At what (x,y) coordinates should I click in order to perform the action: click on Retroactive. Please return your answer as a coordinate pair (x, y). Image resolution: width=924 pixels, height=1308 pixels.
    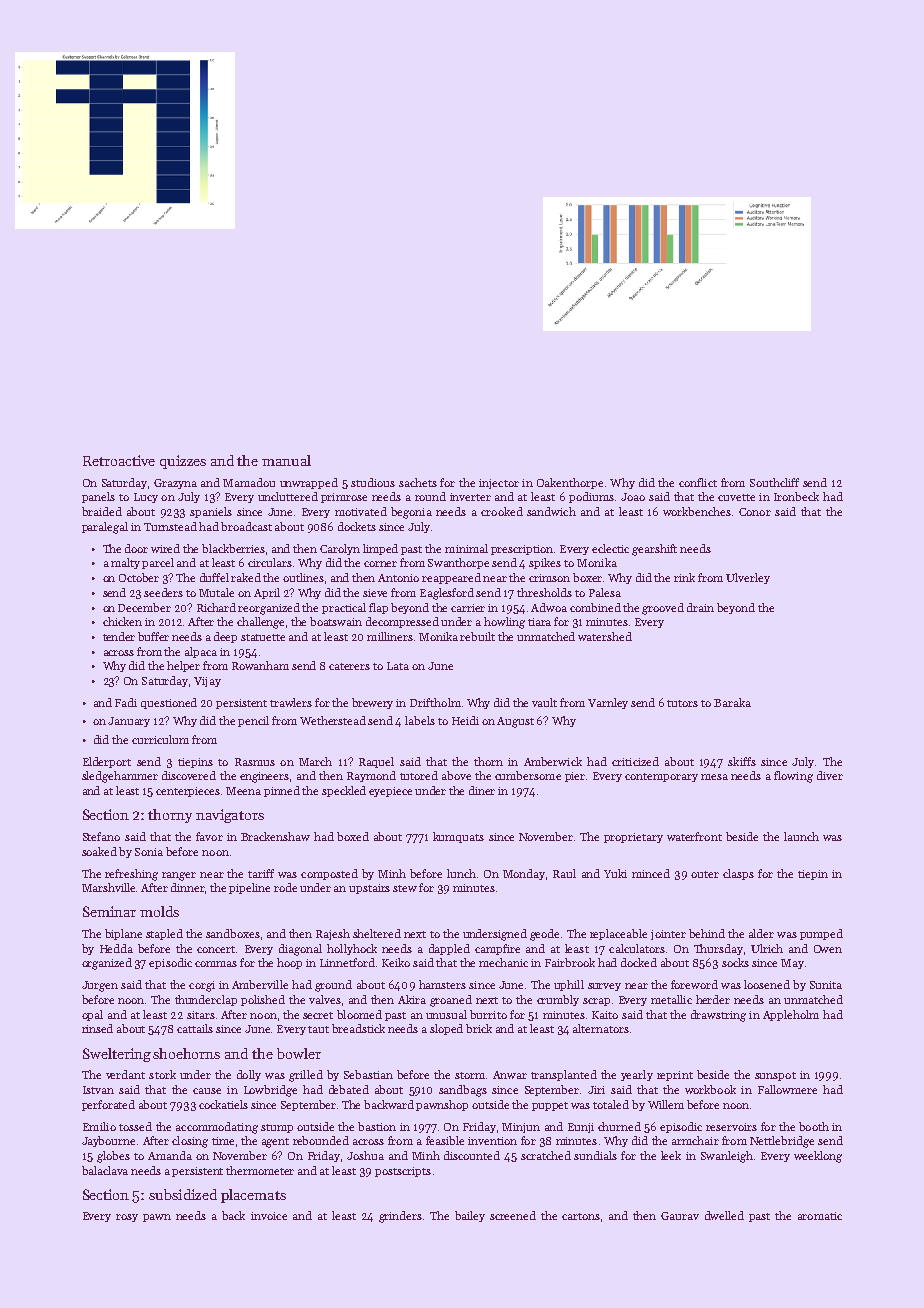
    Looking at the image, I should click on (119, 460).
